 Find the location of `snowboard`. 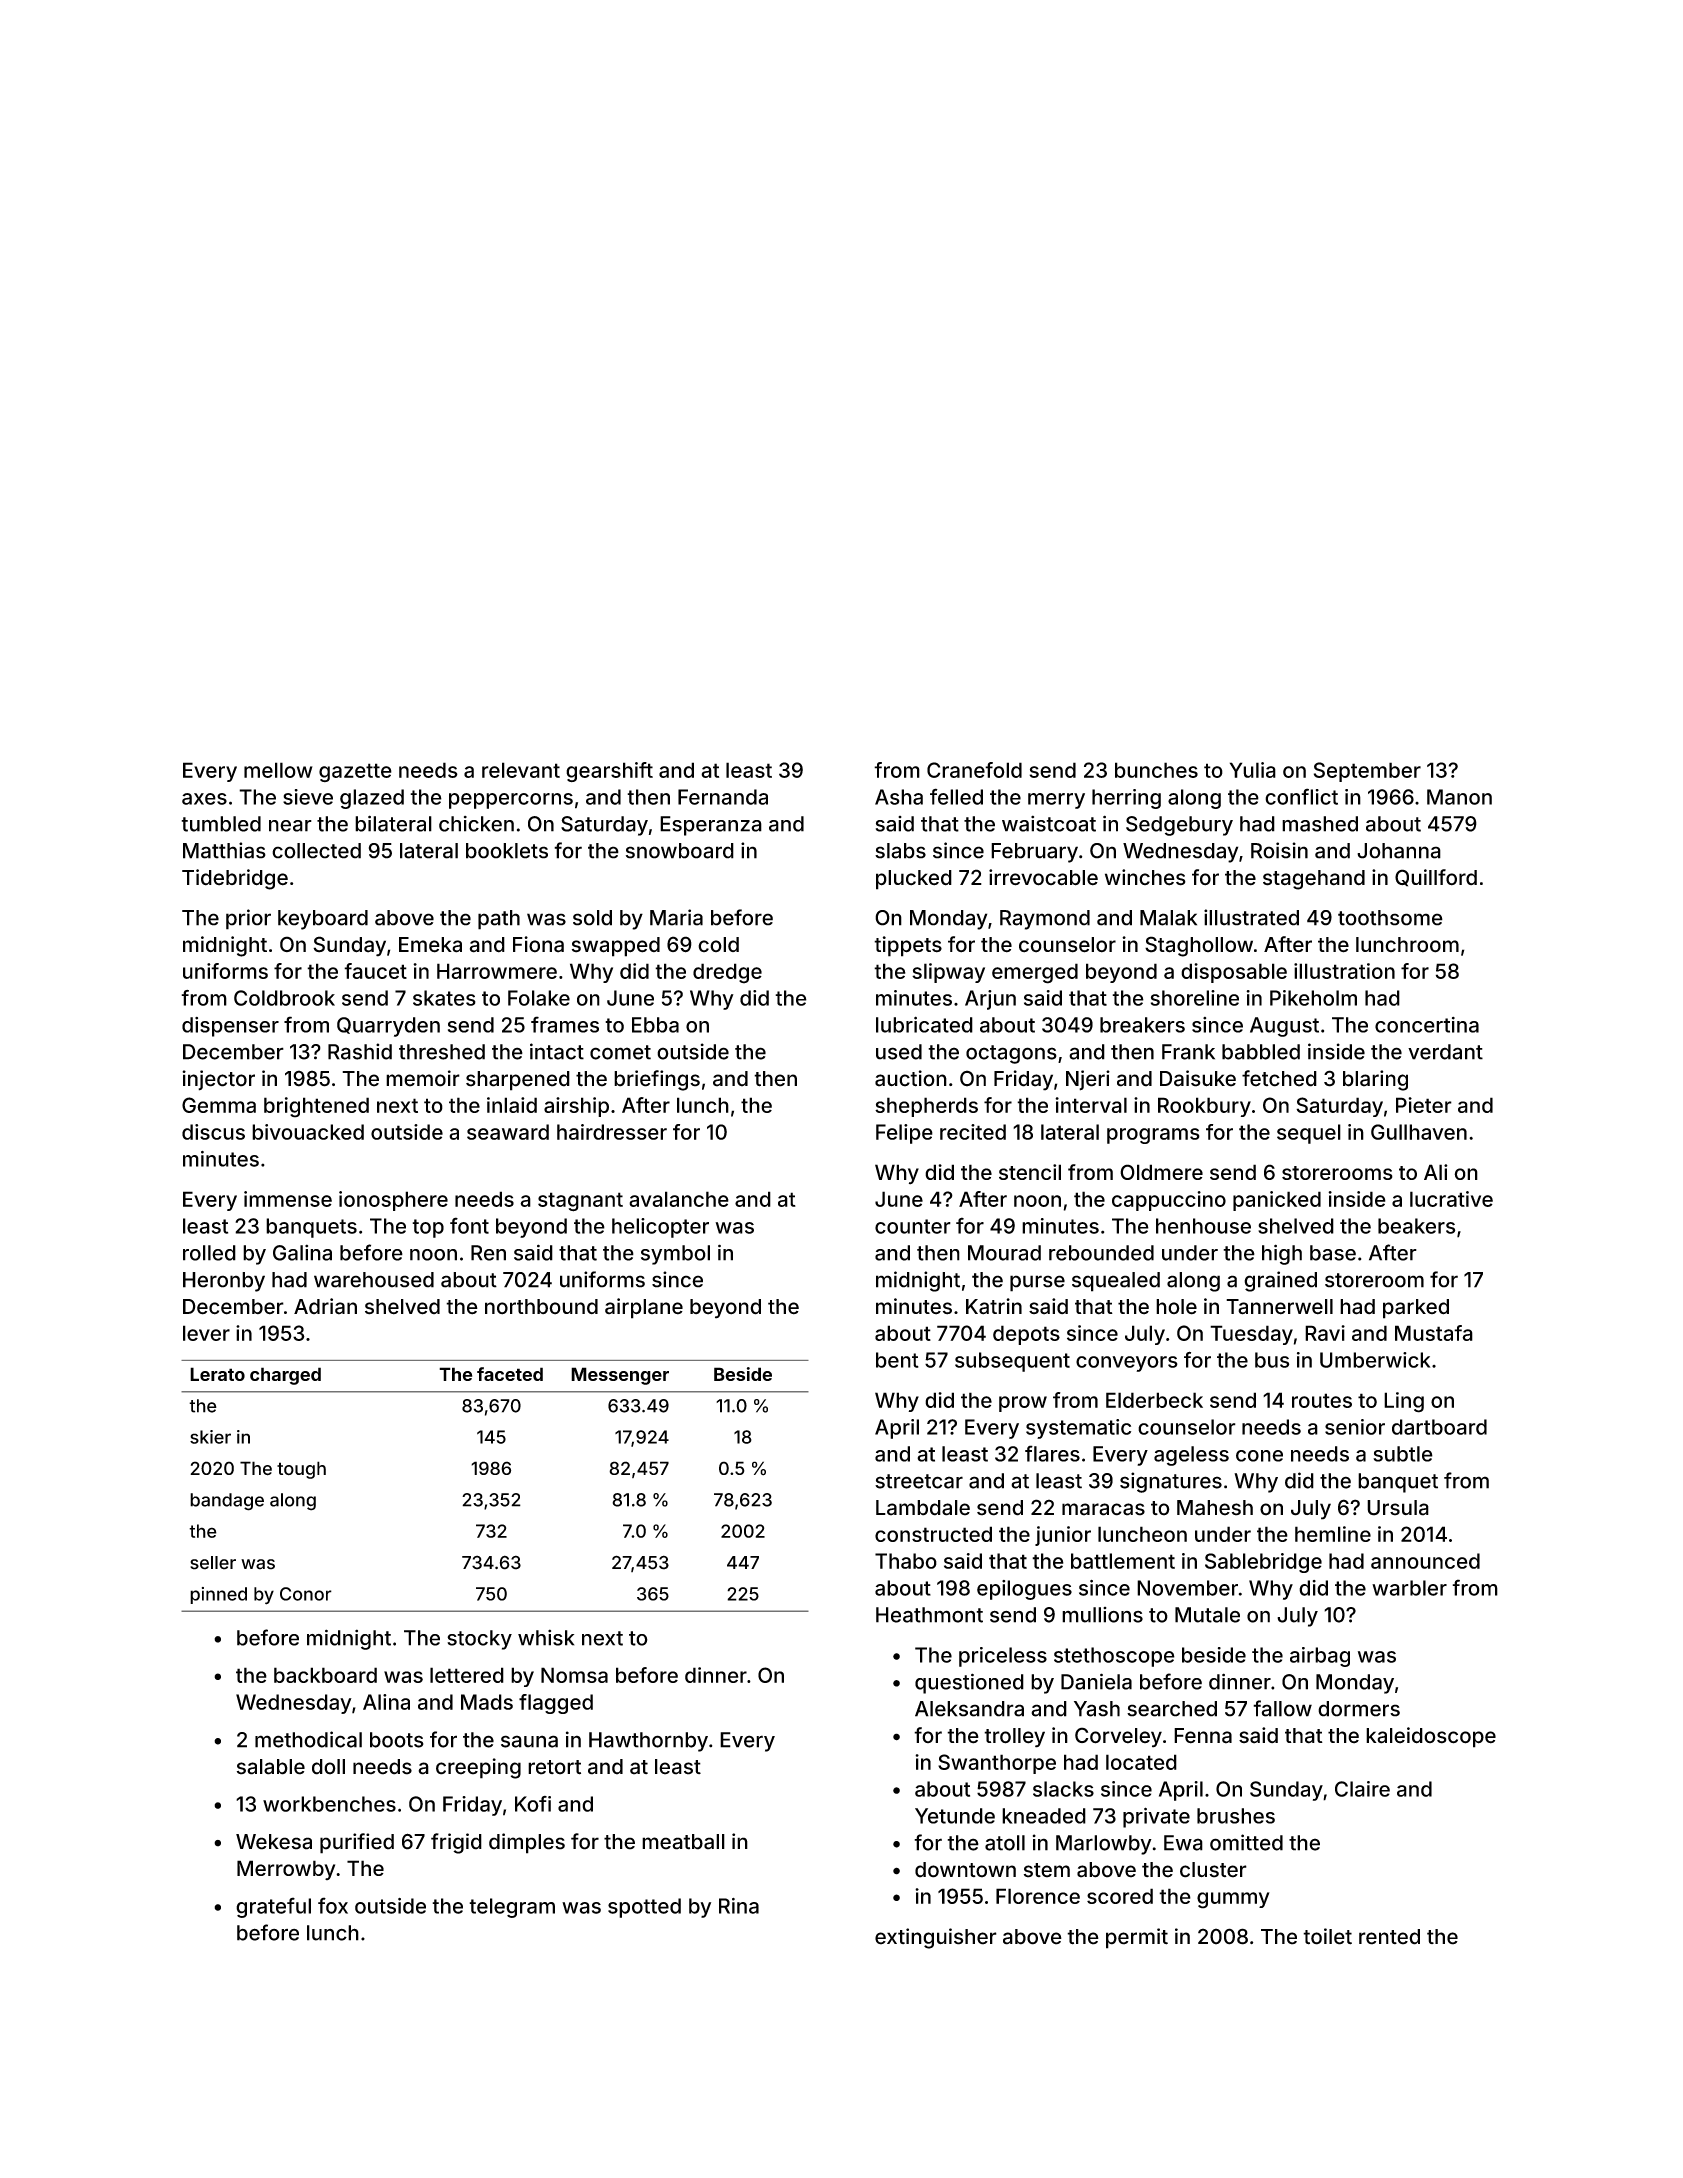

snowboard is located at coordinates (680, 851).
